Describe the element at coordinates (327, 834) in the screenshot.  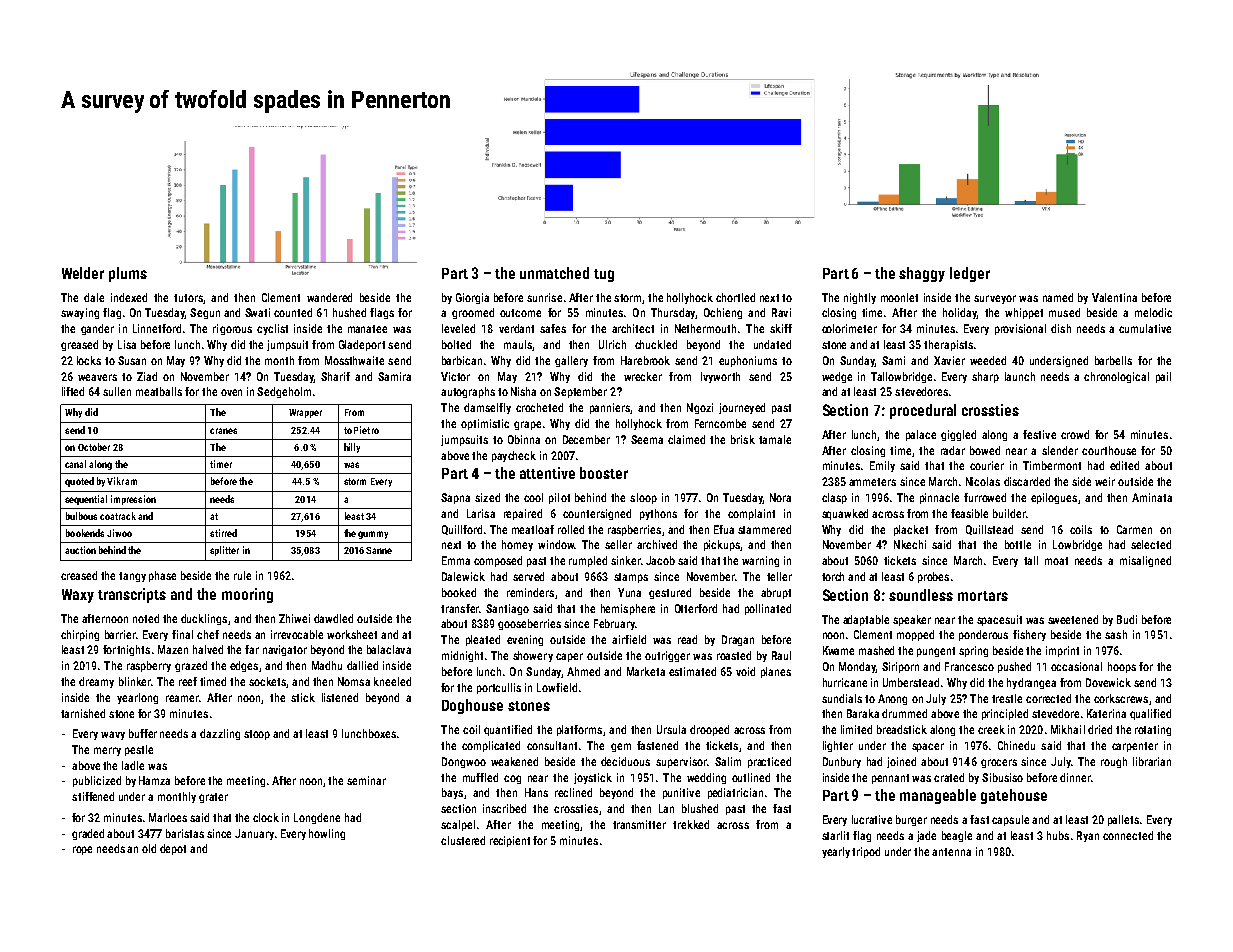
I see `howling` at that location.
